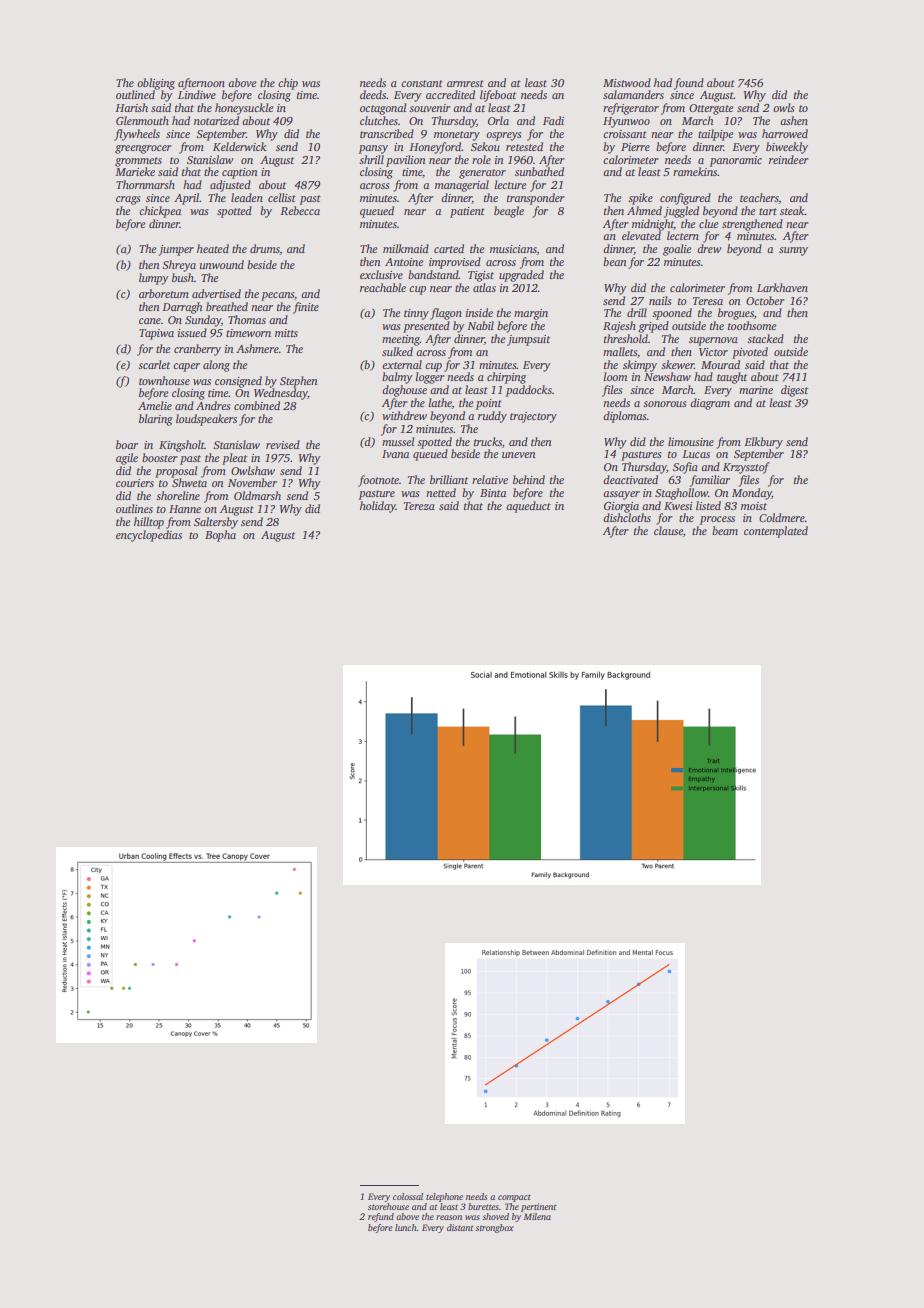 The height and width of the screenshot is (1308, 924). What do you see at coordinates (637, 312) in the screenshot?
I see `drill` at bounding box center [637, 312].
